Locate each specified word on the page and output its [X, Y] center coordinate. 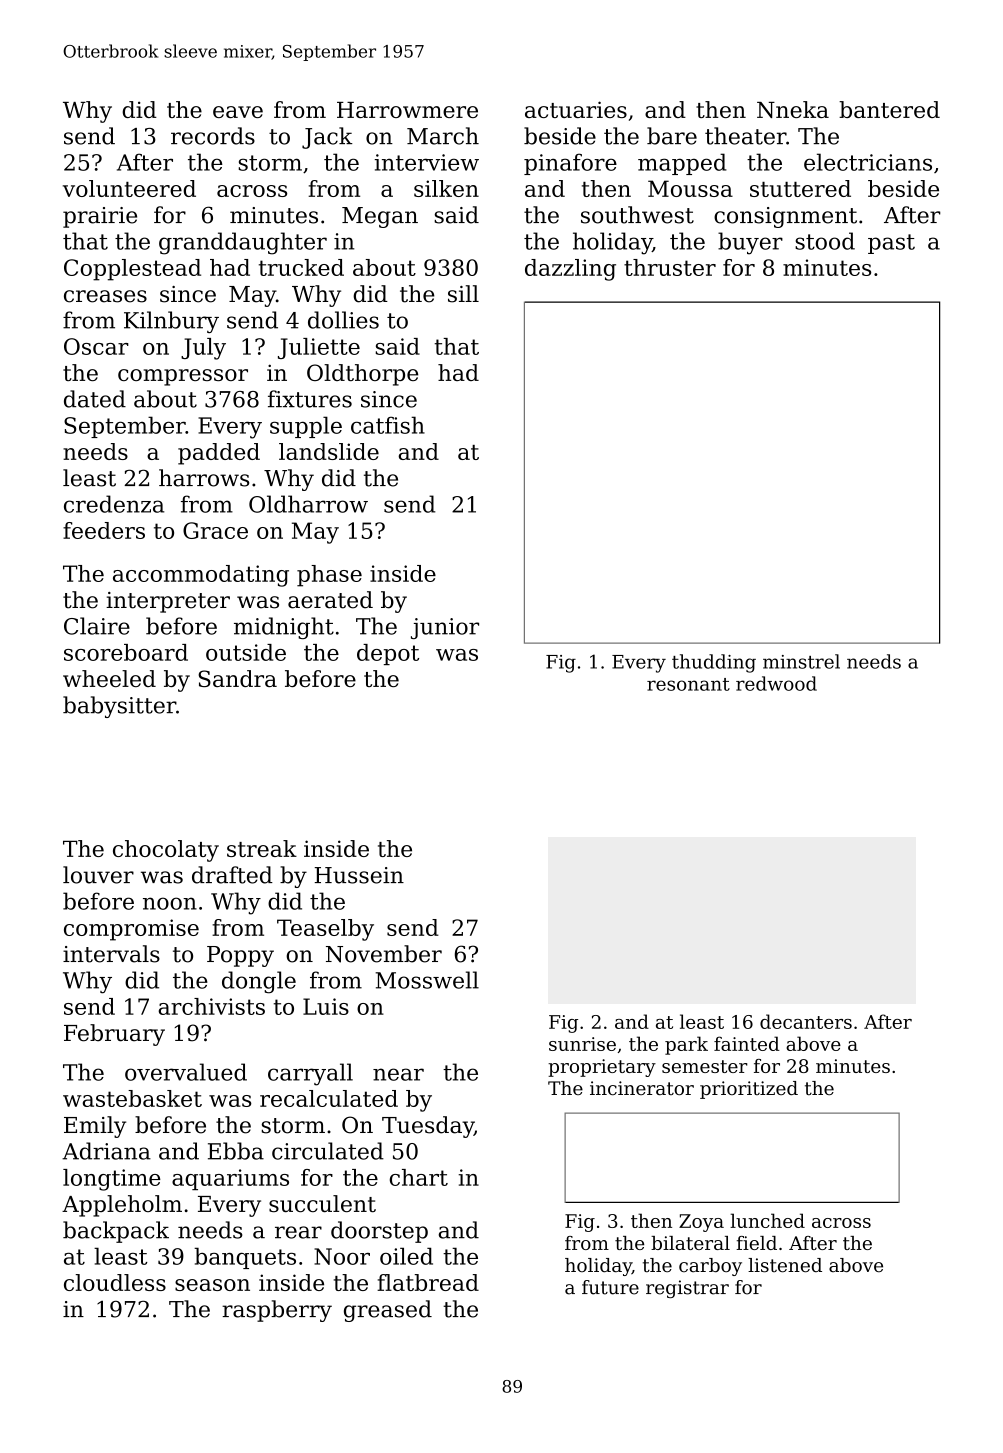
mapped [682, 164]
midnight [284, 628]
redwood [776, 683]
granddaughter [243, 243]
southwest [637, 215]
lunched [767, 1220]
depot [388, 654]
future [610, 1287]
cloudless [115, 1282]
